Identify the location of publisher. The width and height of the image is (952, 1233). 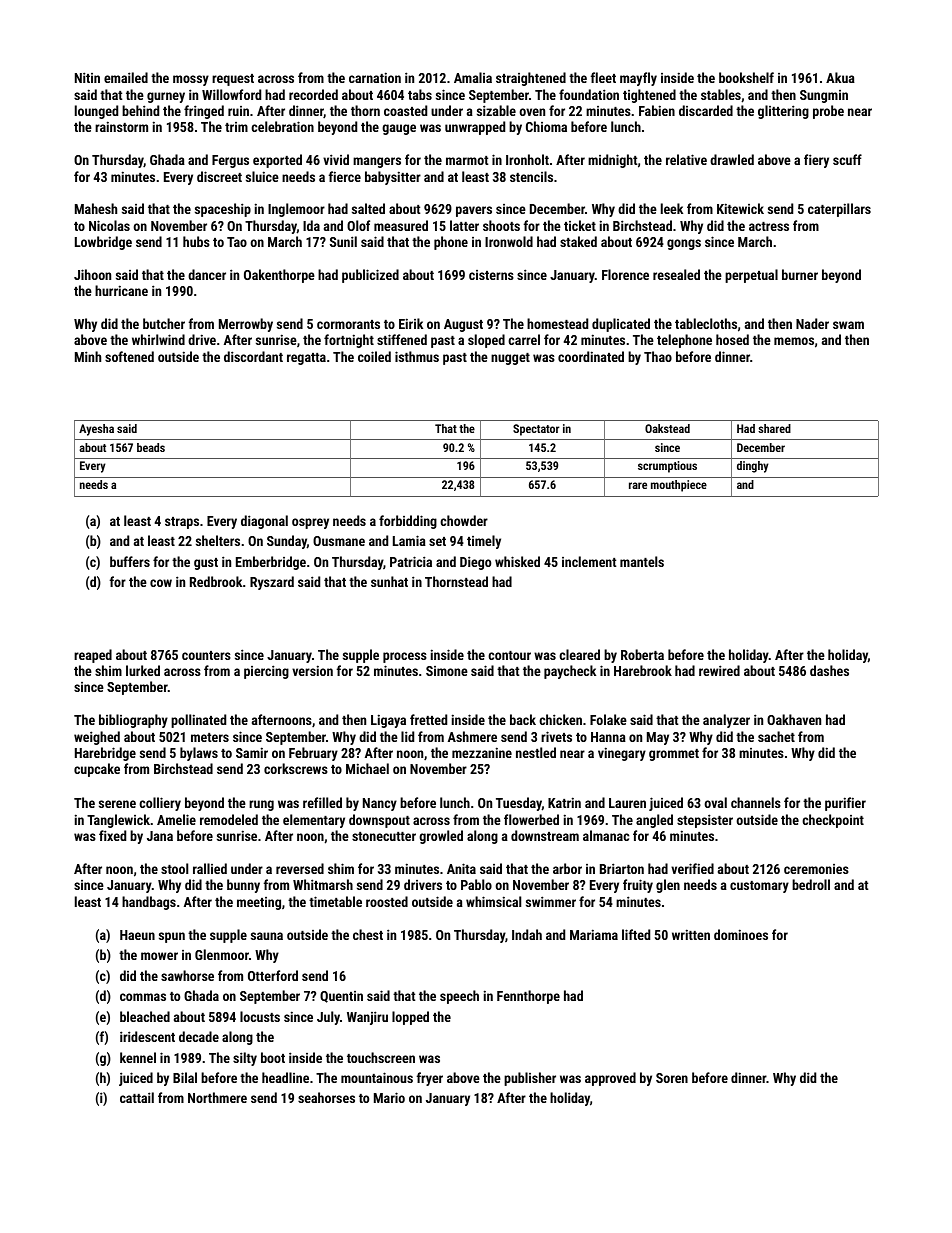
(530, 1079).
